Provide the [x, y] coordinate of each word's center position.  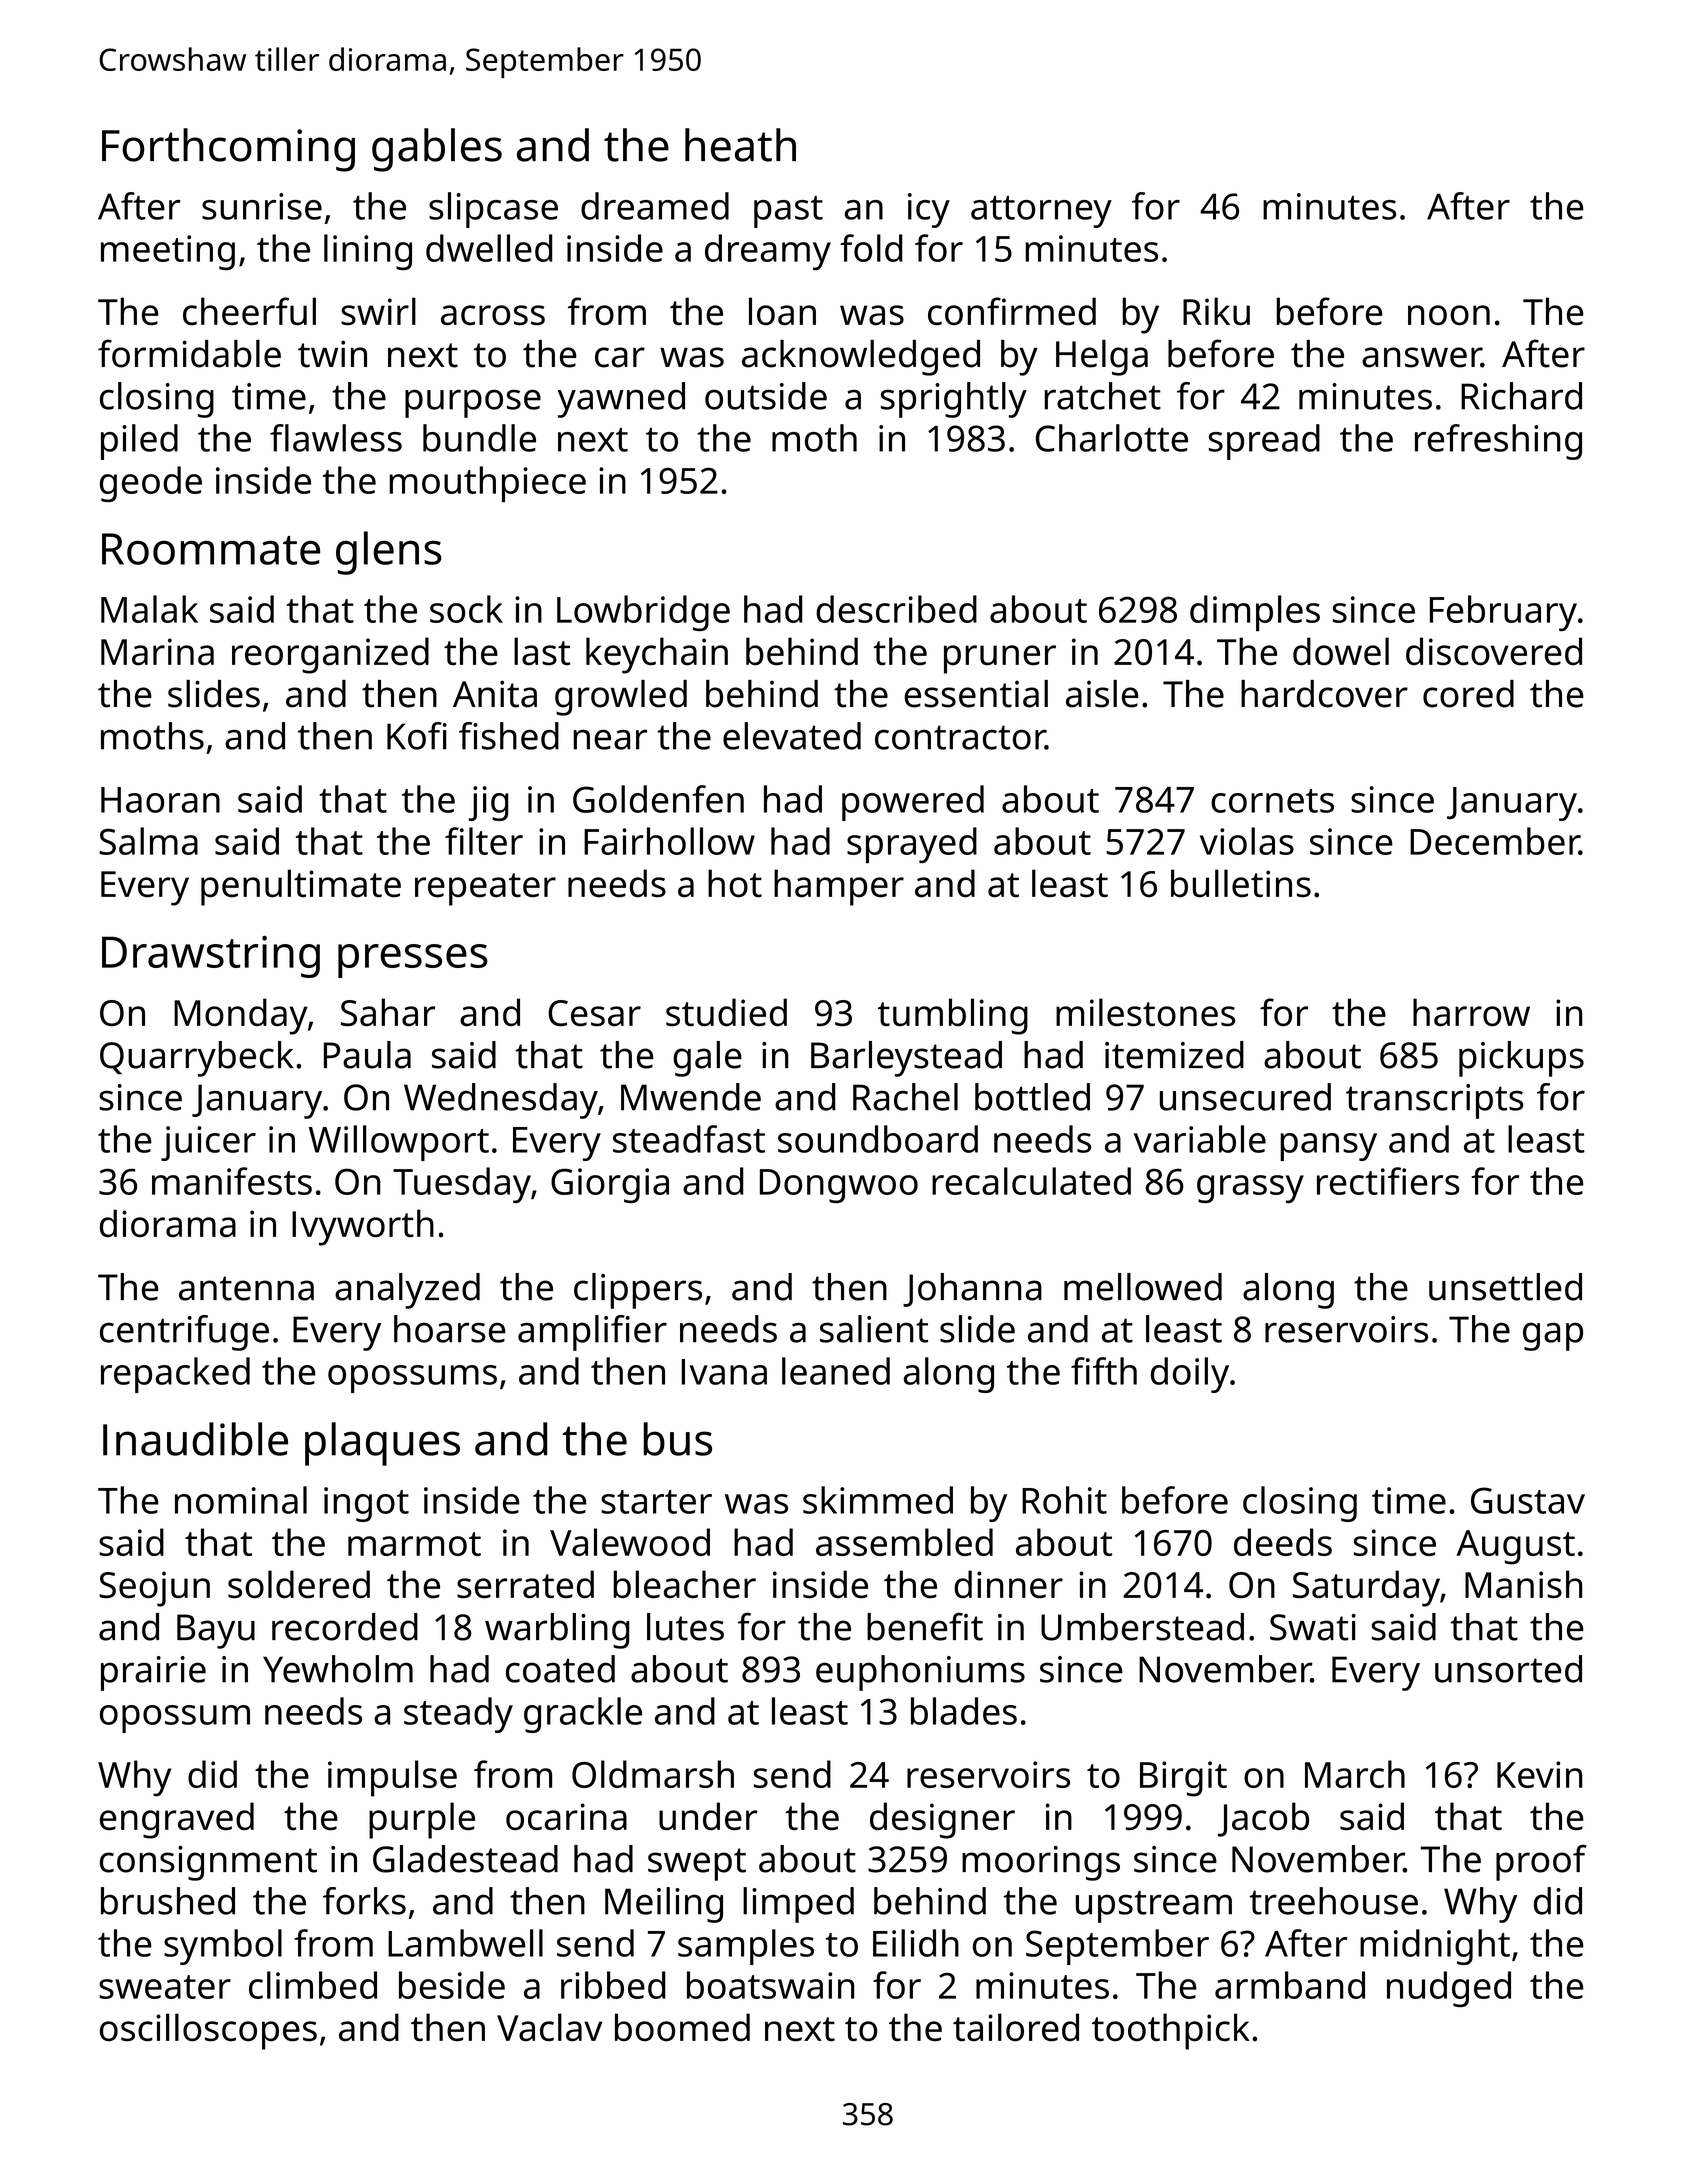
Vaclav [550, 2027]
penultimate [301, 887]
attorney [1041, 212]
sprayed [912, 845]
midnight [1435, 1947]
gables [437, 150]
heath [740, 145]
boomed [682, 2027]
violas [1247, 841]
